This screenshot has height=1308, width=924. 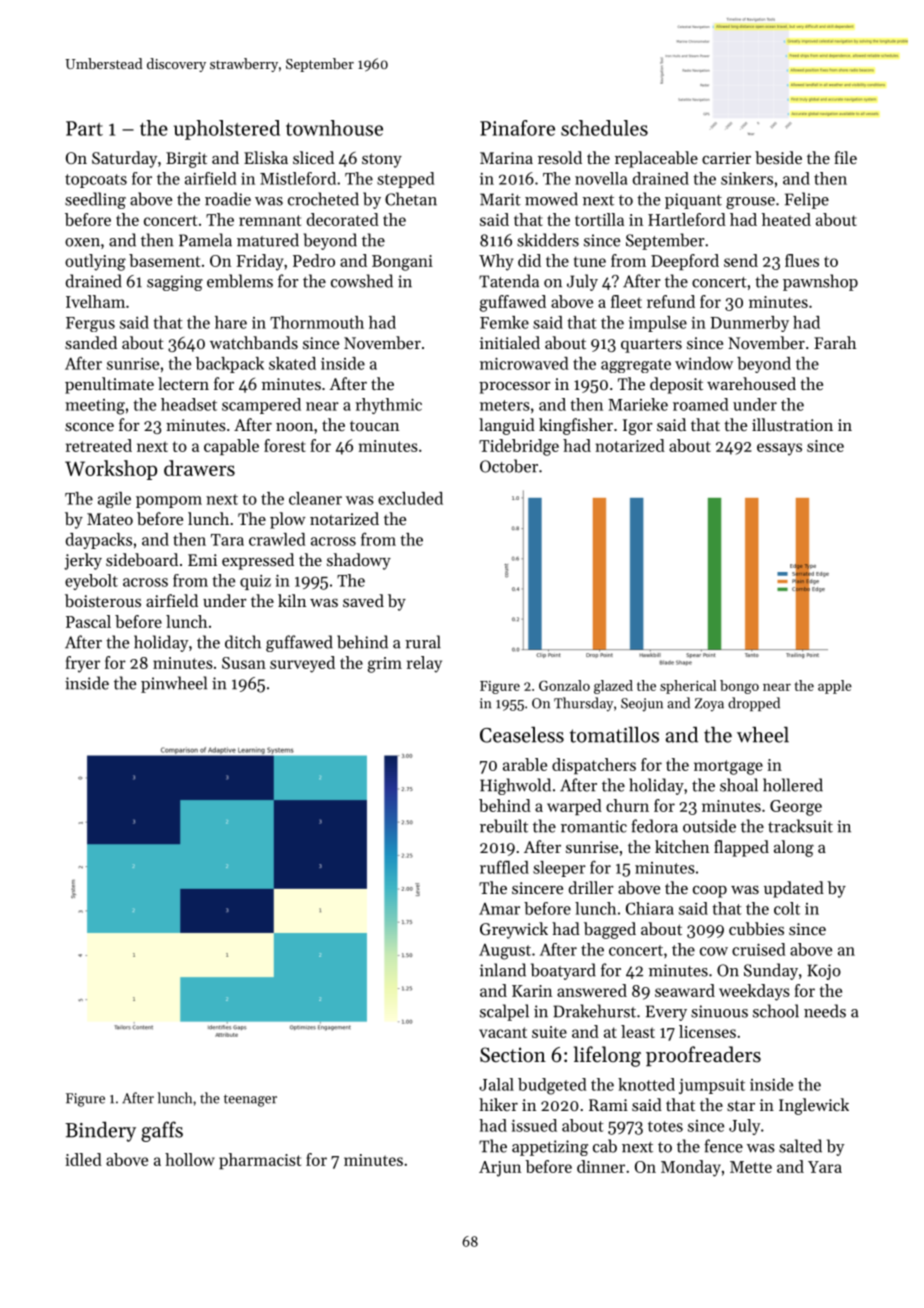 What do you see at coordinates (205, 240) in the screenshot?
I see `Pamela` at bounding box center [205, 240].
